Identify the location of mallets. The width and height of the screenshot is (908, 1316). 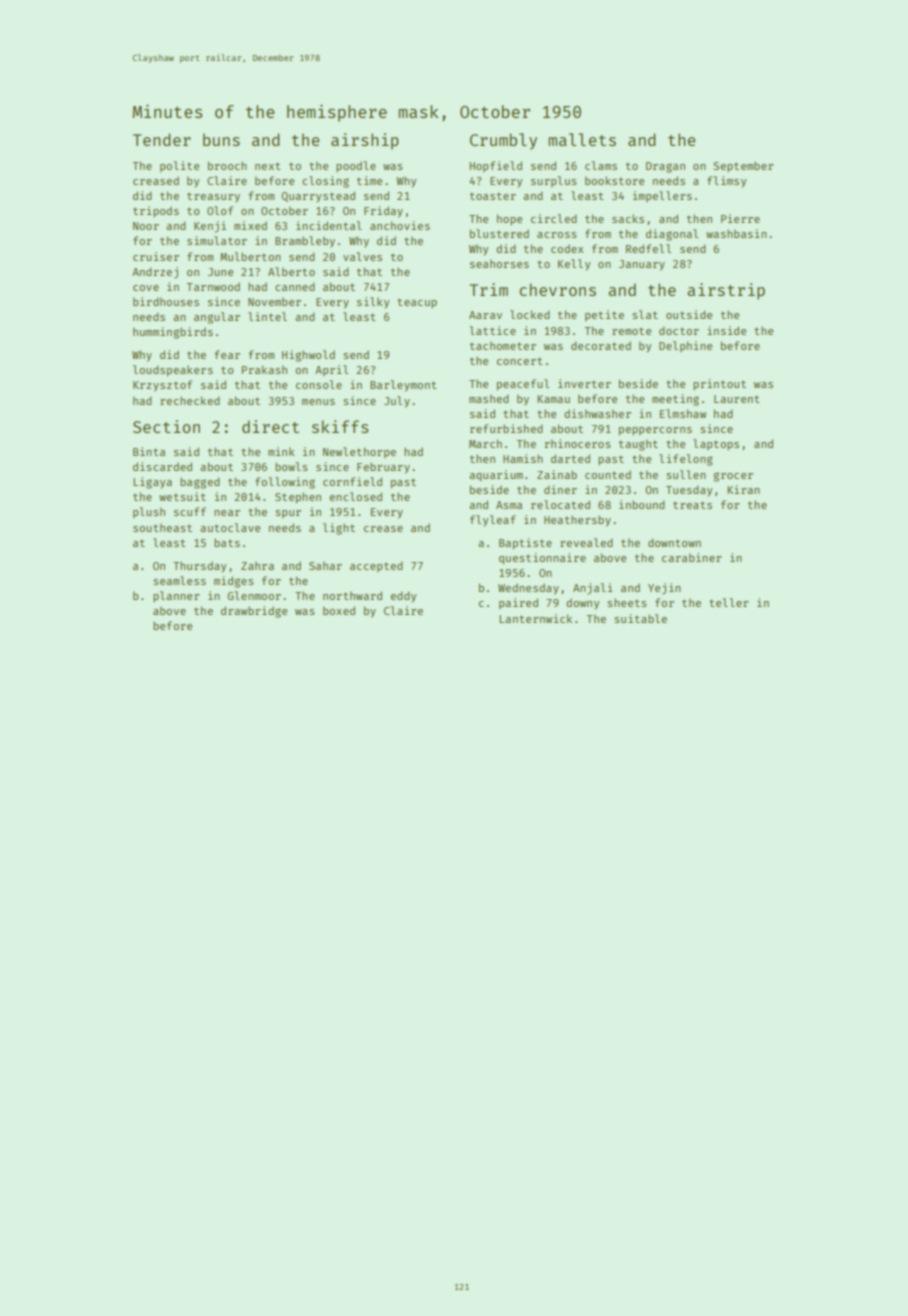
(582, 139).
